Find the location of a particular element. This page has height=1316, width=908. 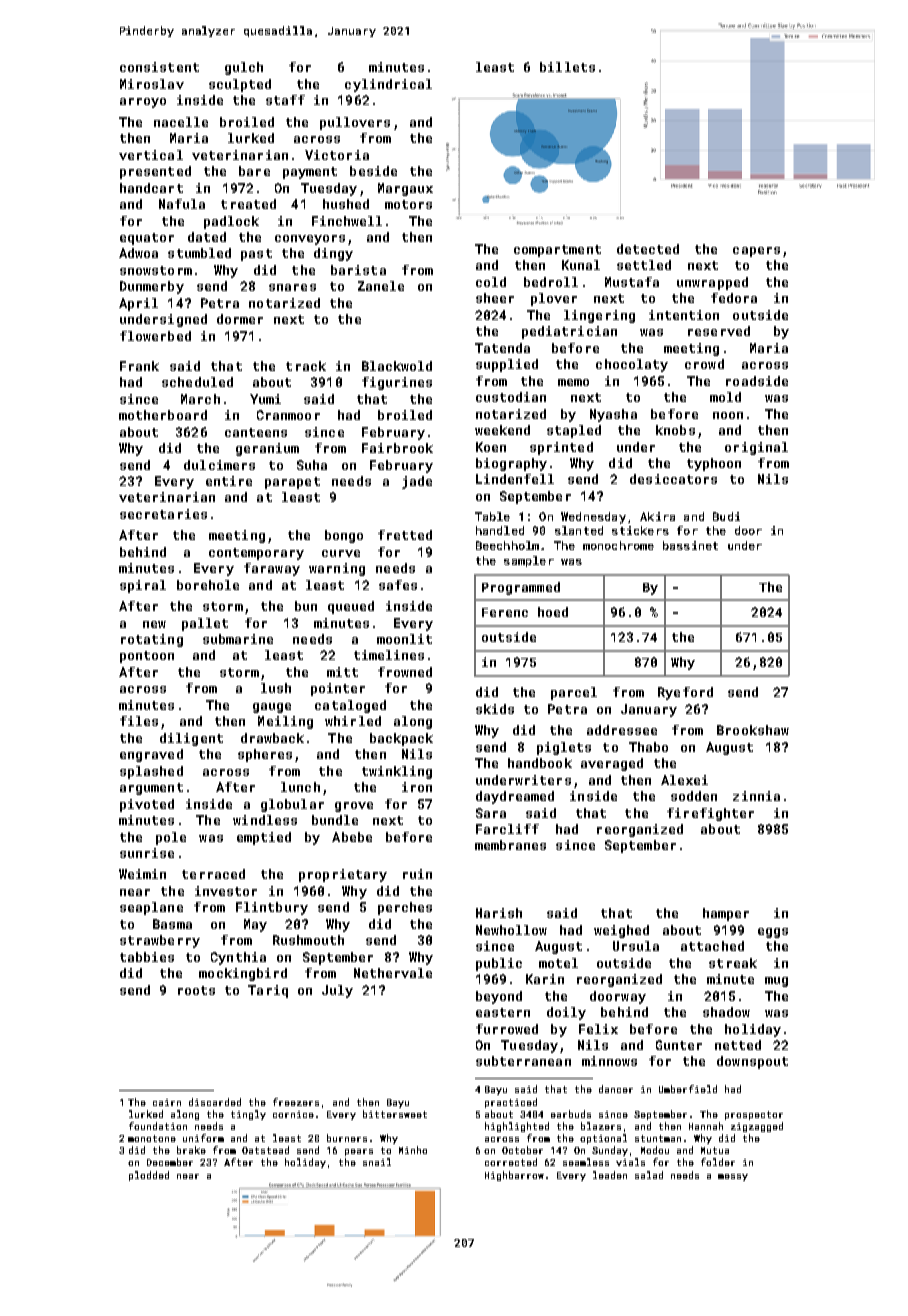

capers is located at coordinates (756, 252).
